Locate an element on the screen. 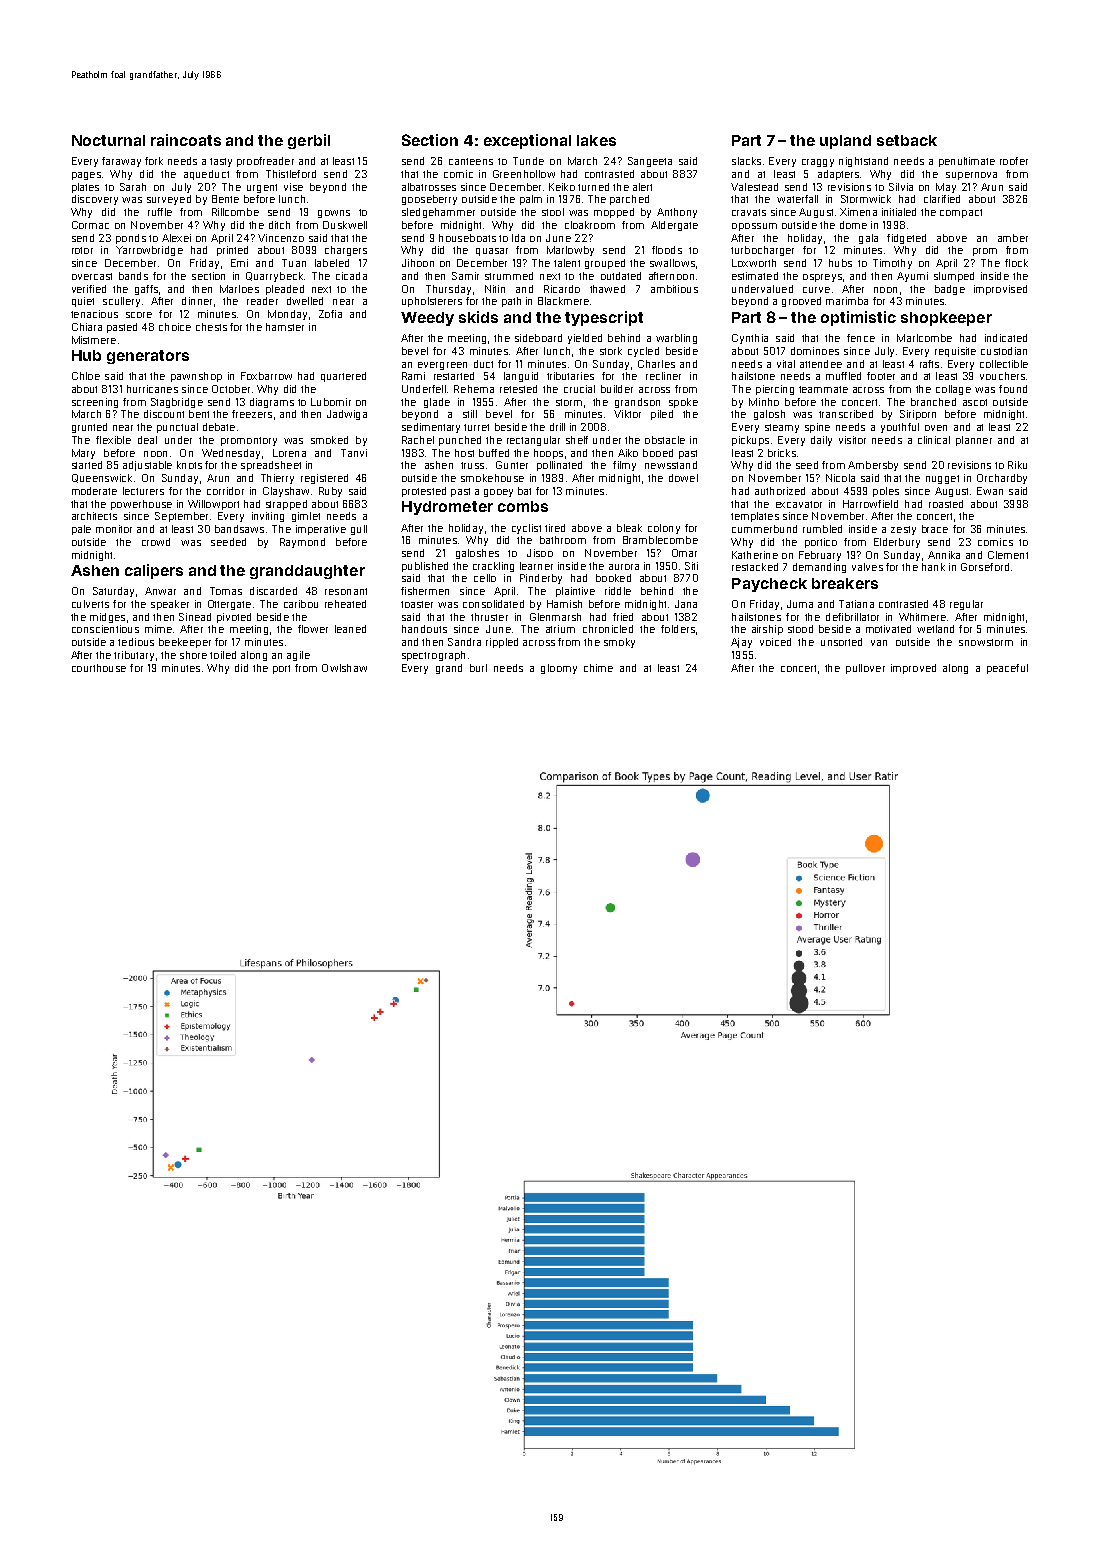  lakes is located at coordinates (596, 140).
